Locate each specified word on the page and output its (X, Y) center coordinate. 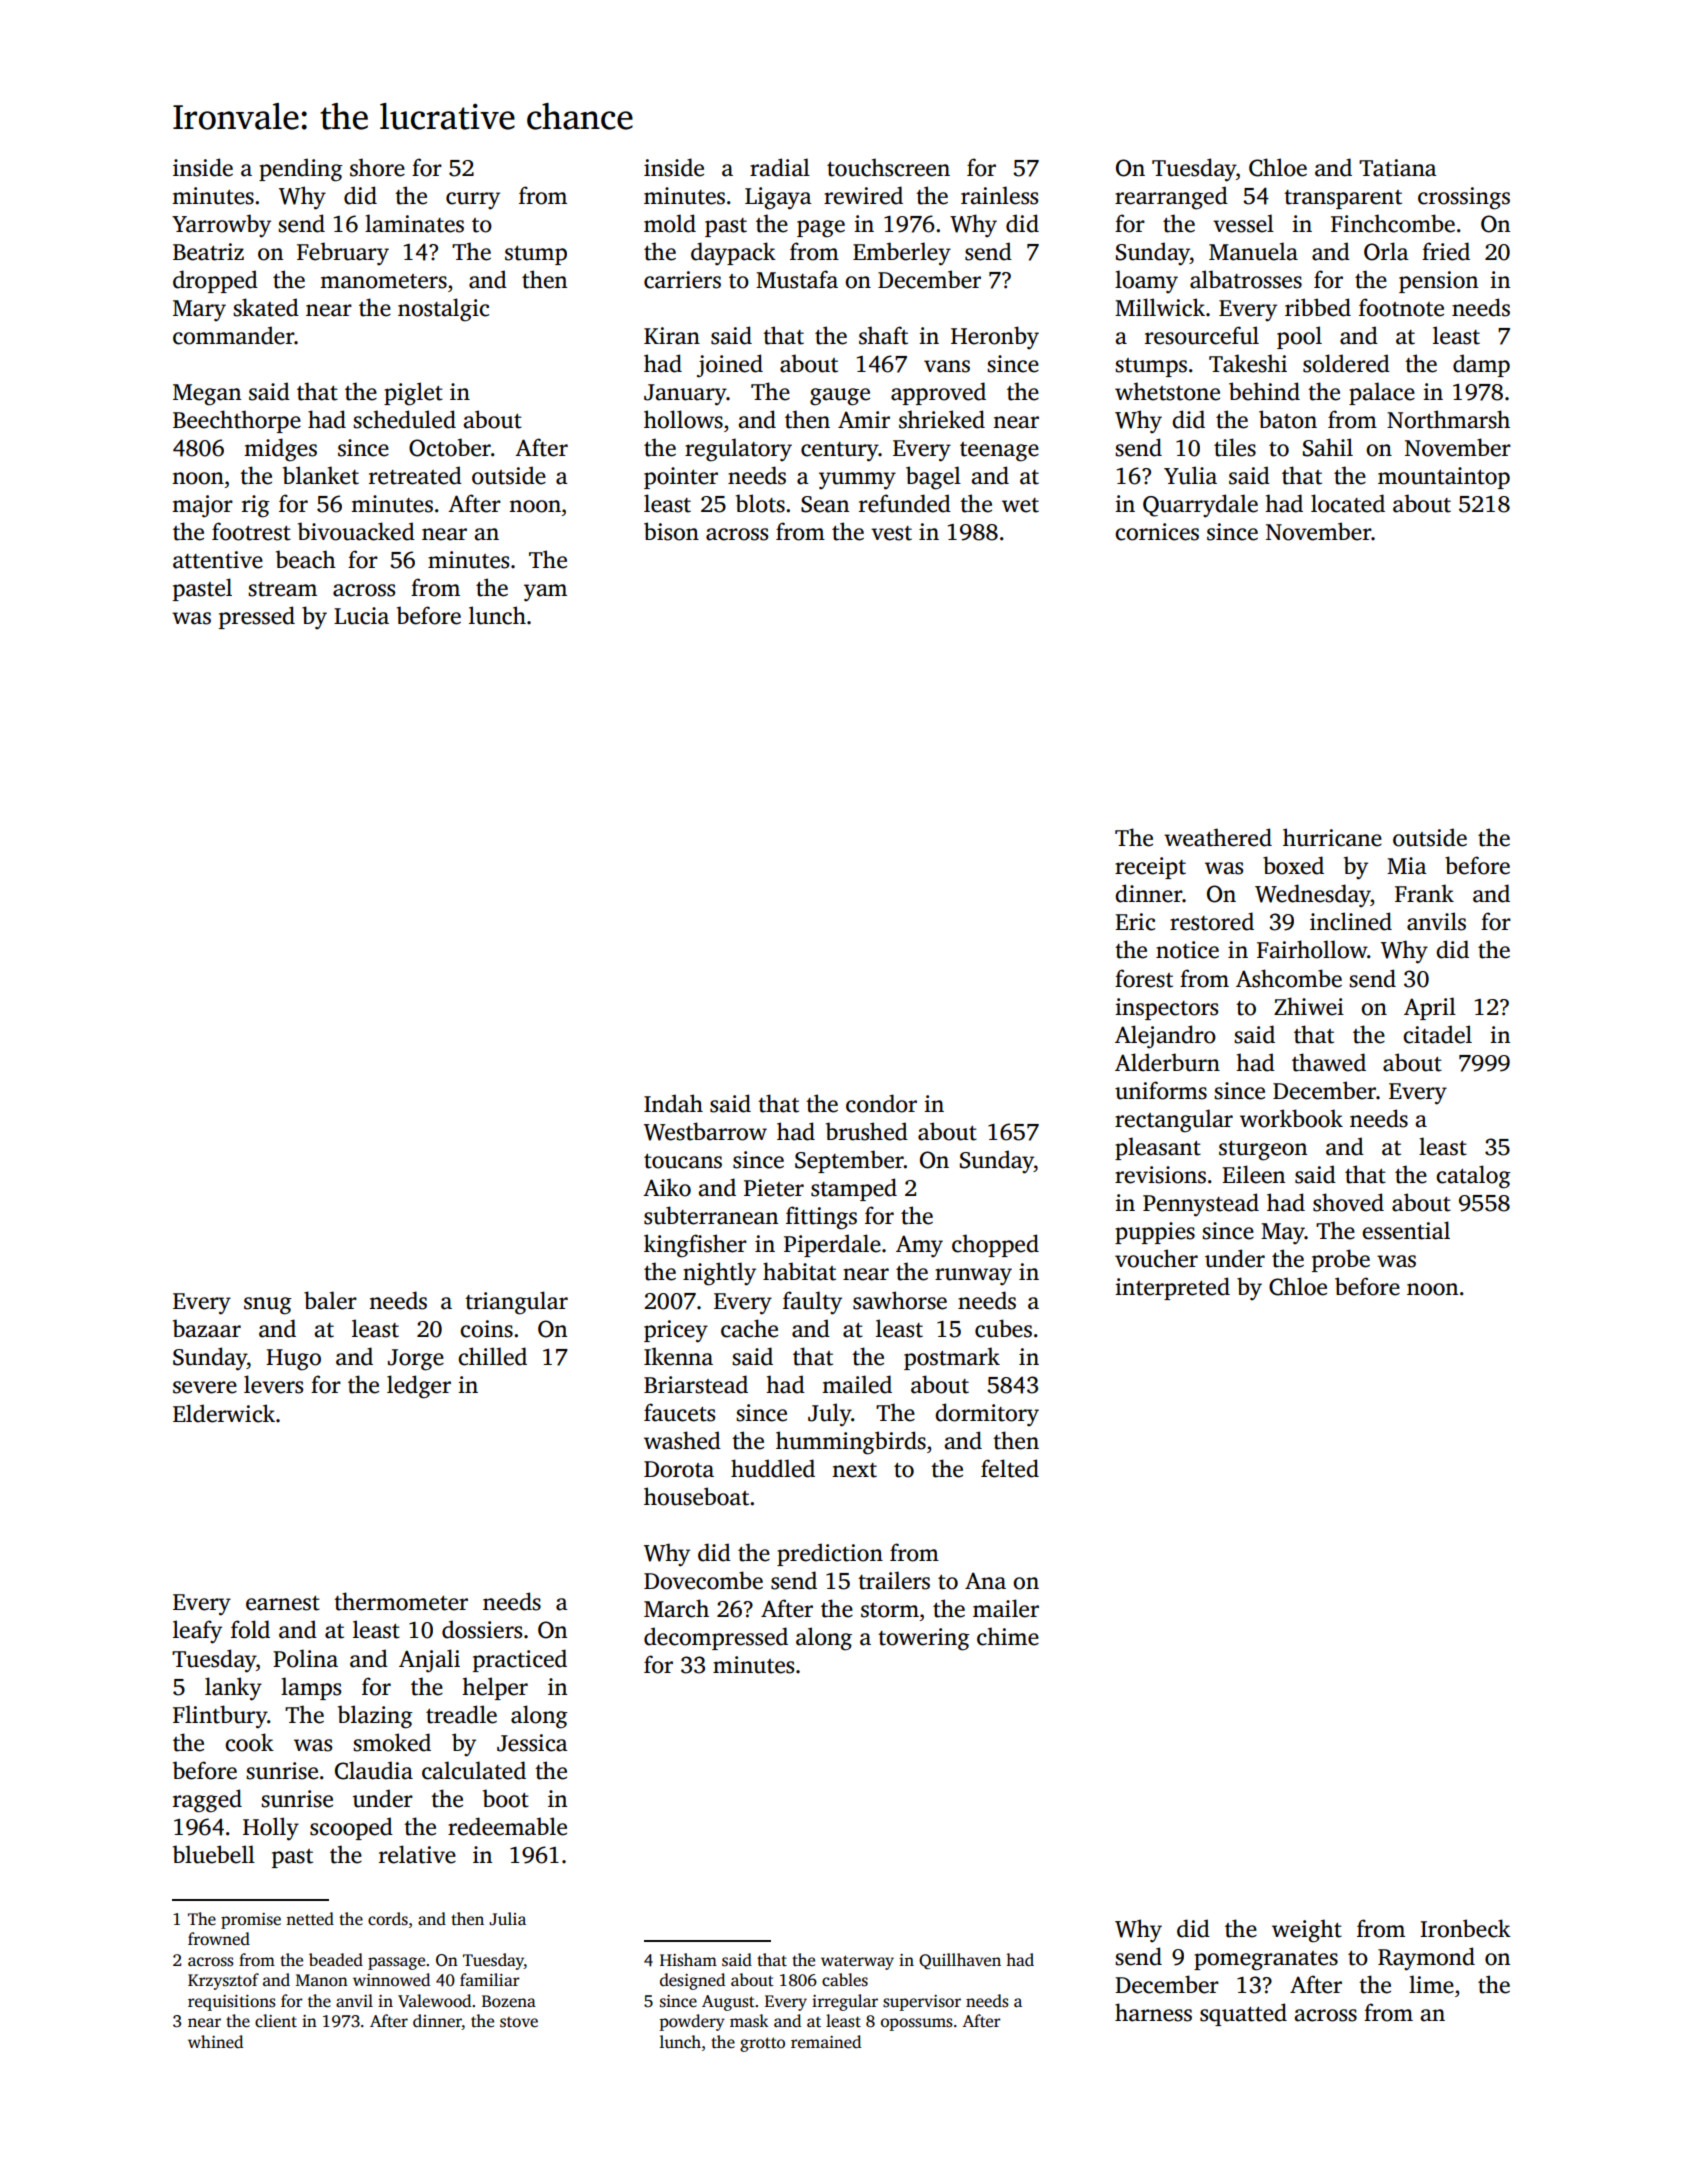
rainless (999, 195)
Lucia (361, 616)
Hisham (688, 1960)
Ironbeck (1465, 1928)
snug (268, 1306)
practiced (520, 1660)
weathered (1218, 837)
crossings (1464, 198)
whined (215, 2042)
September (849, 1161)
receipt (1150, 868)
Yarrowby (221, 226)
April (1430, 1008)
